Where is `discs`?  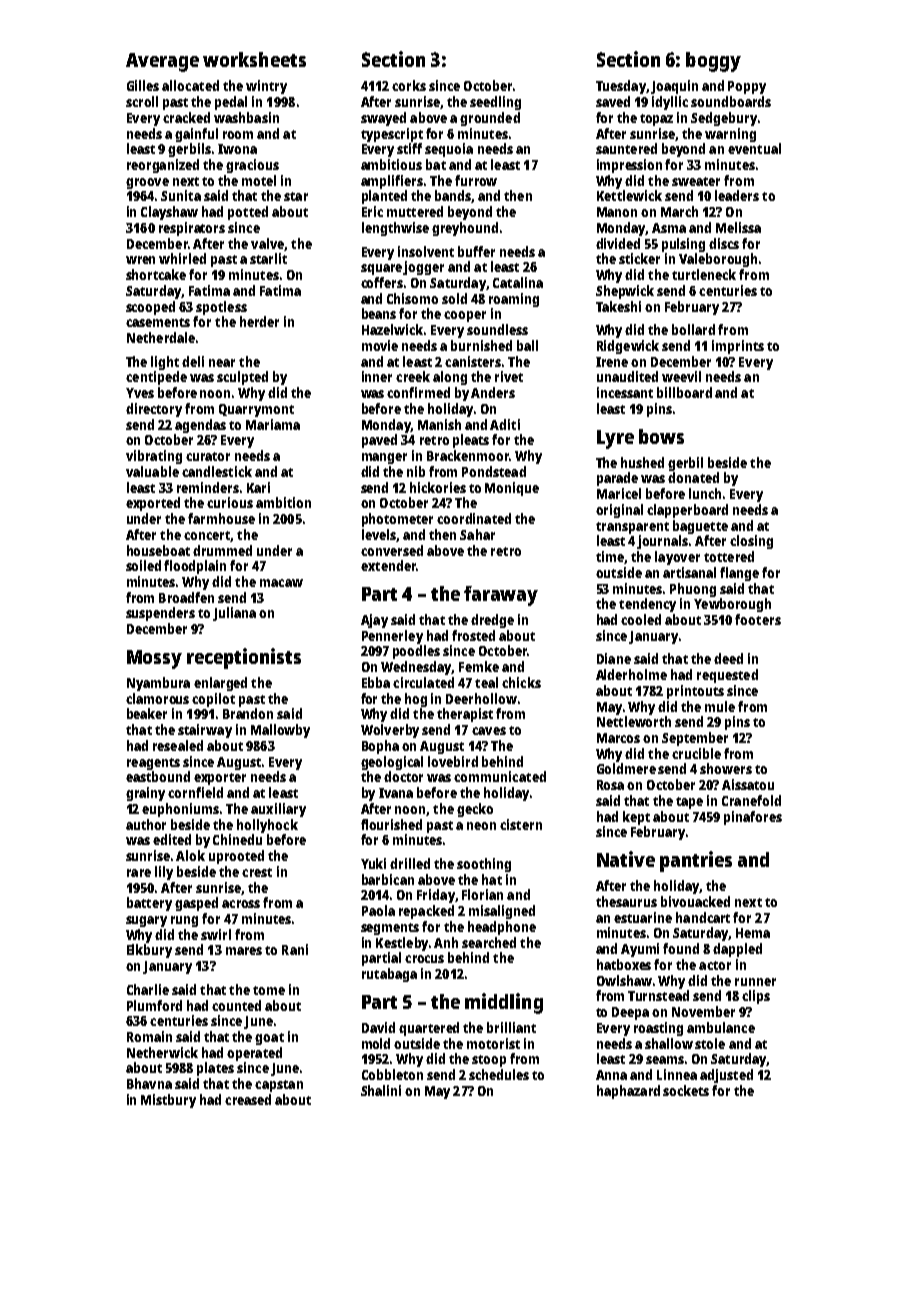 discs is located at coordinates (724, 243).
